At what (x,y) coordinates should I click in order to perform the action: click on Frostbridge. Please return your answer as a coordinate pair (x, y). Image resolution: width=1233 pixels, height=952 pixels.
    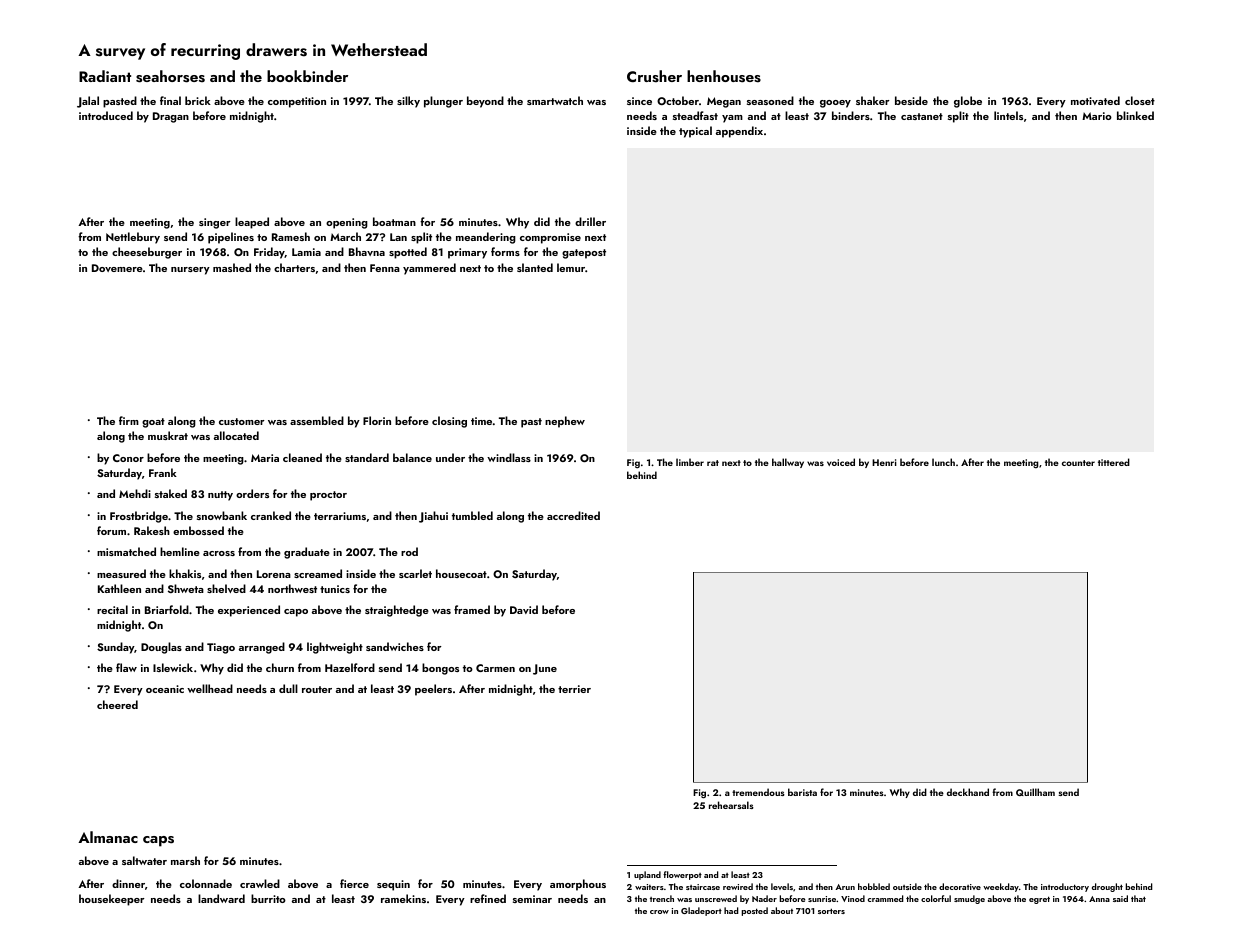
    Looking at the image, I should click on (139, 517).
